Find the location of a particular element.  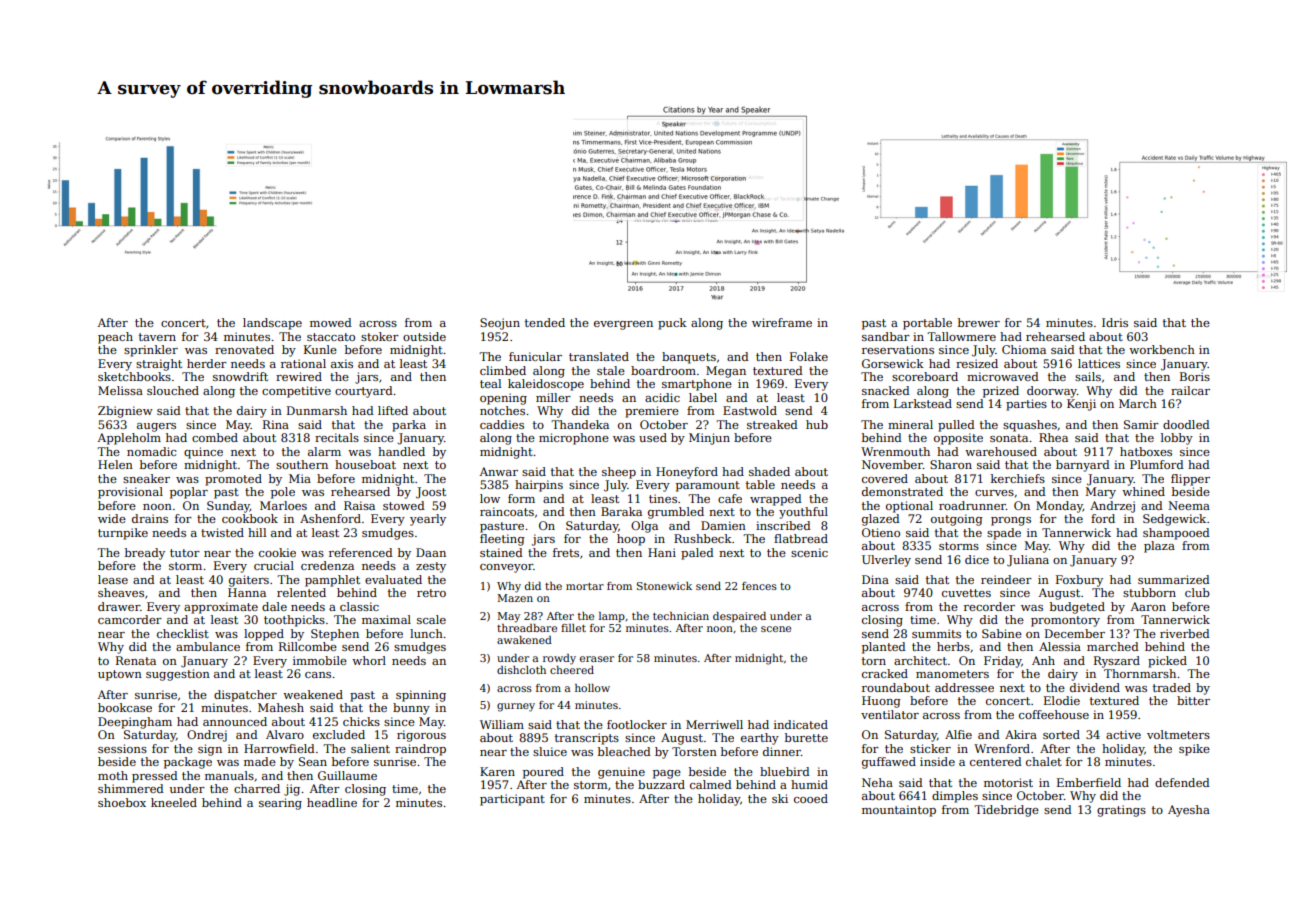

inside is located at coordinates (937, 761).
